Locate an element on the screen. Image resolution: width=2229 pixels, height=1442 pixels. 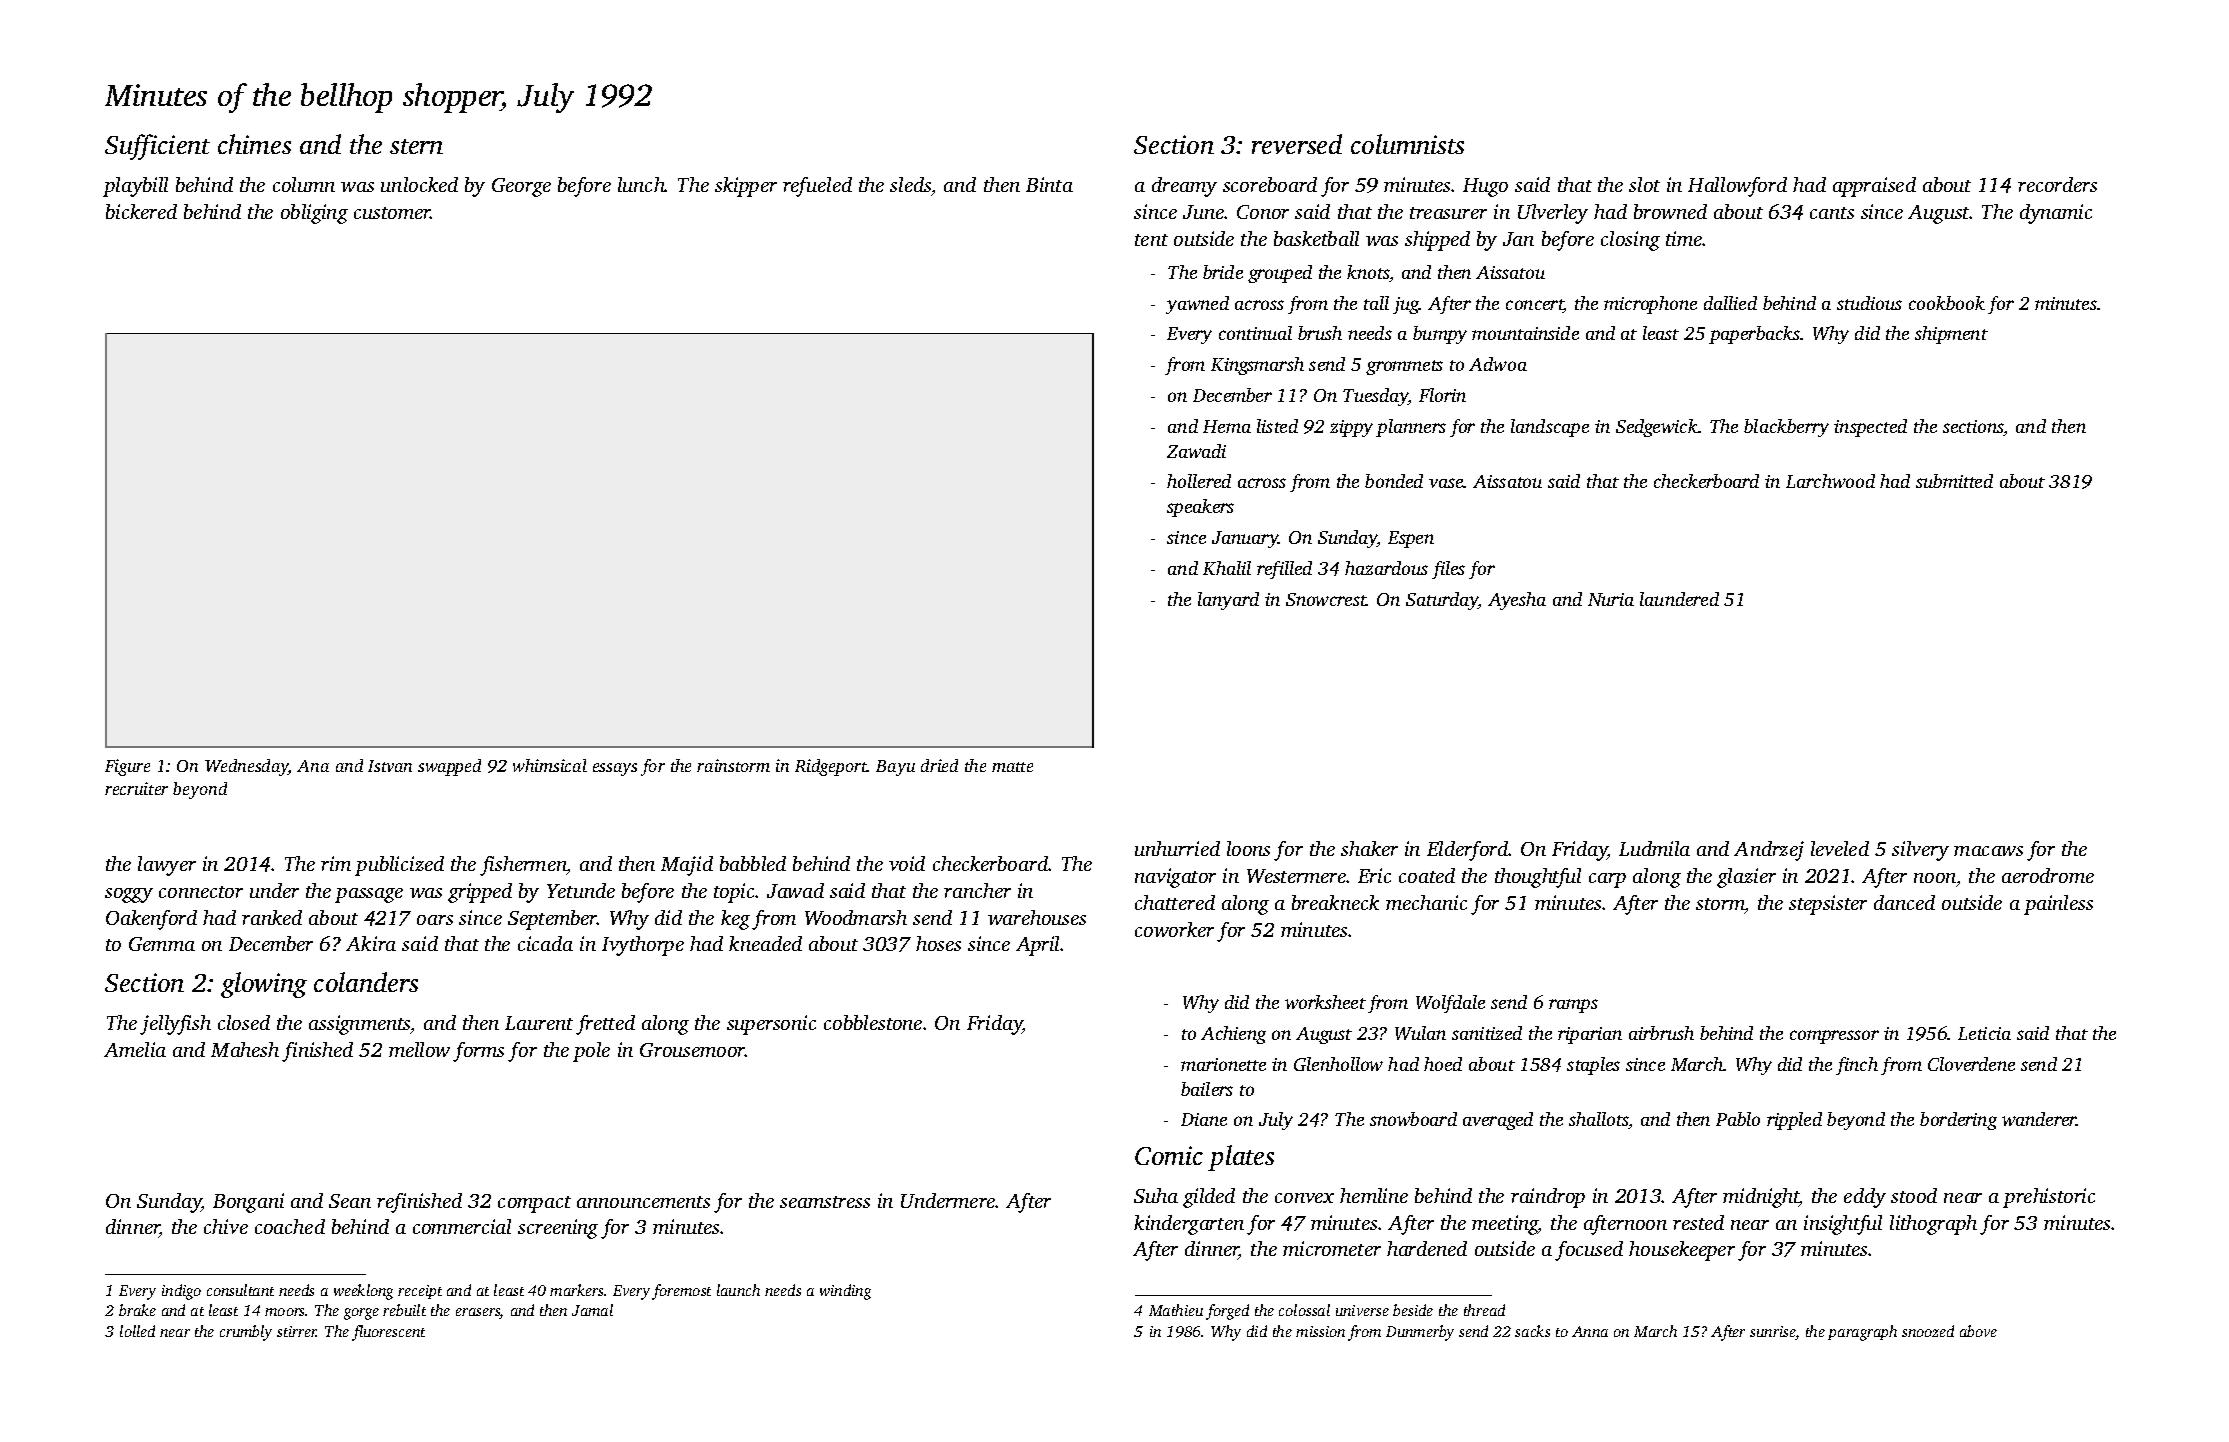
launch is located at coordinates (738, 1290).
